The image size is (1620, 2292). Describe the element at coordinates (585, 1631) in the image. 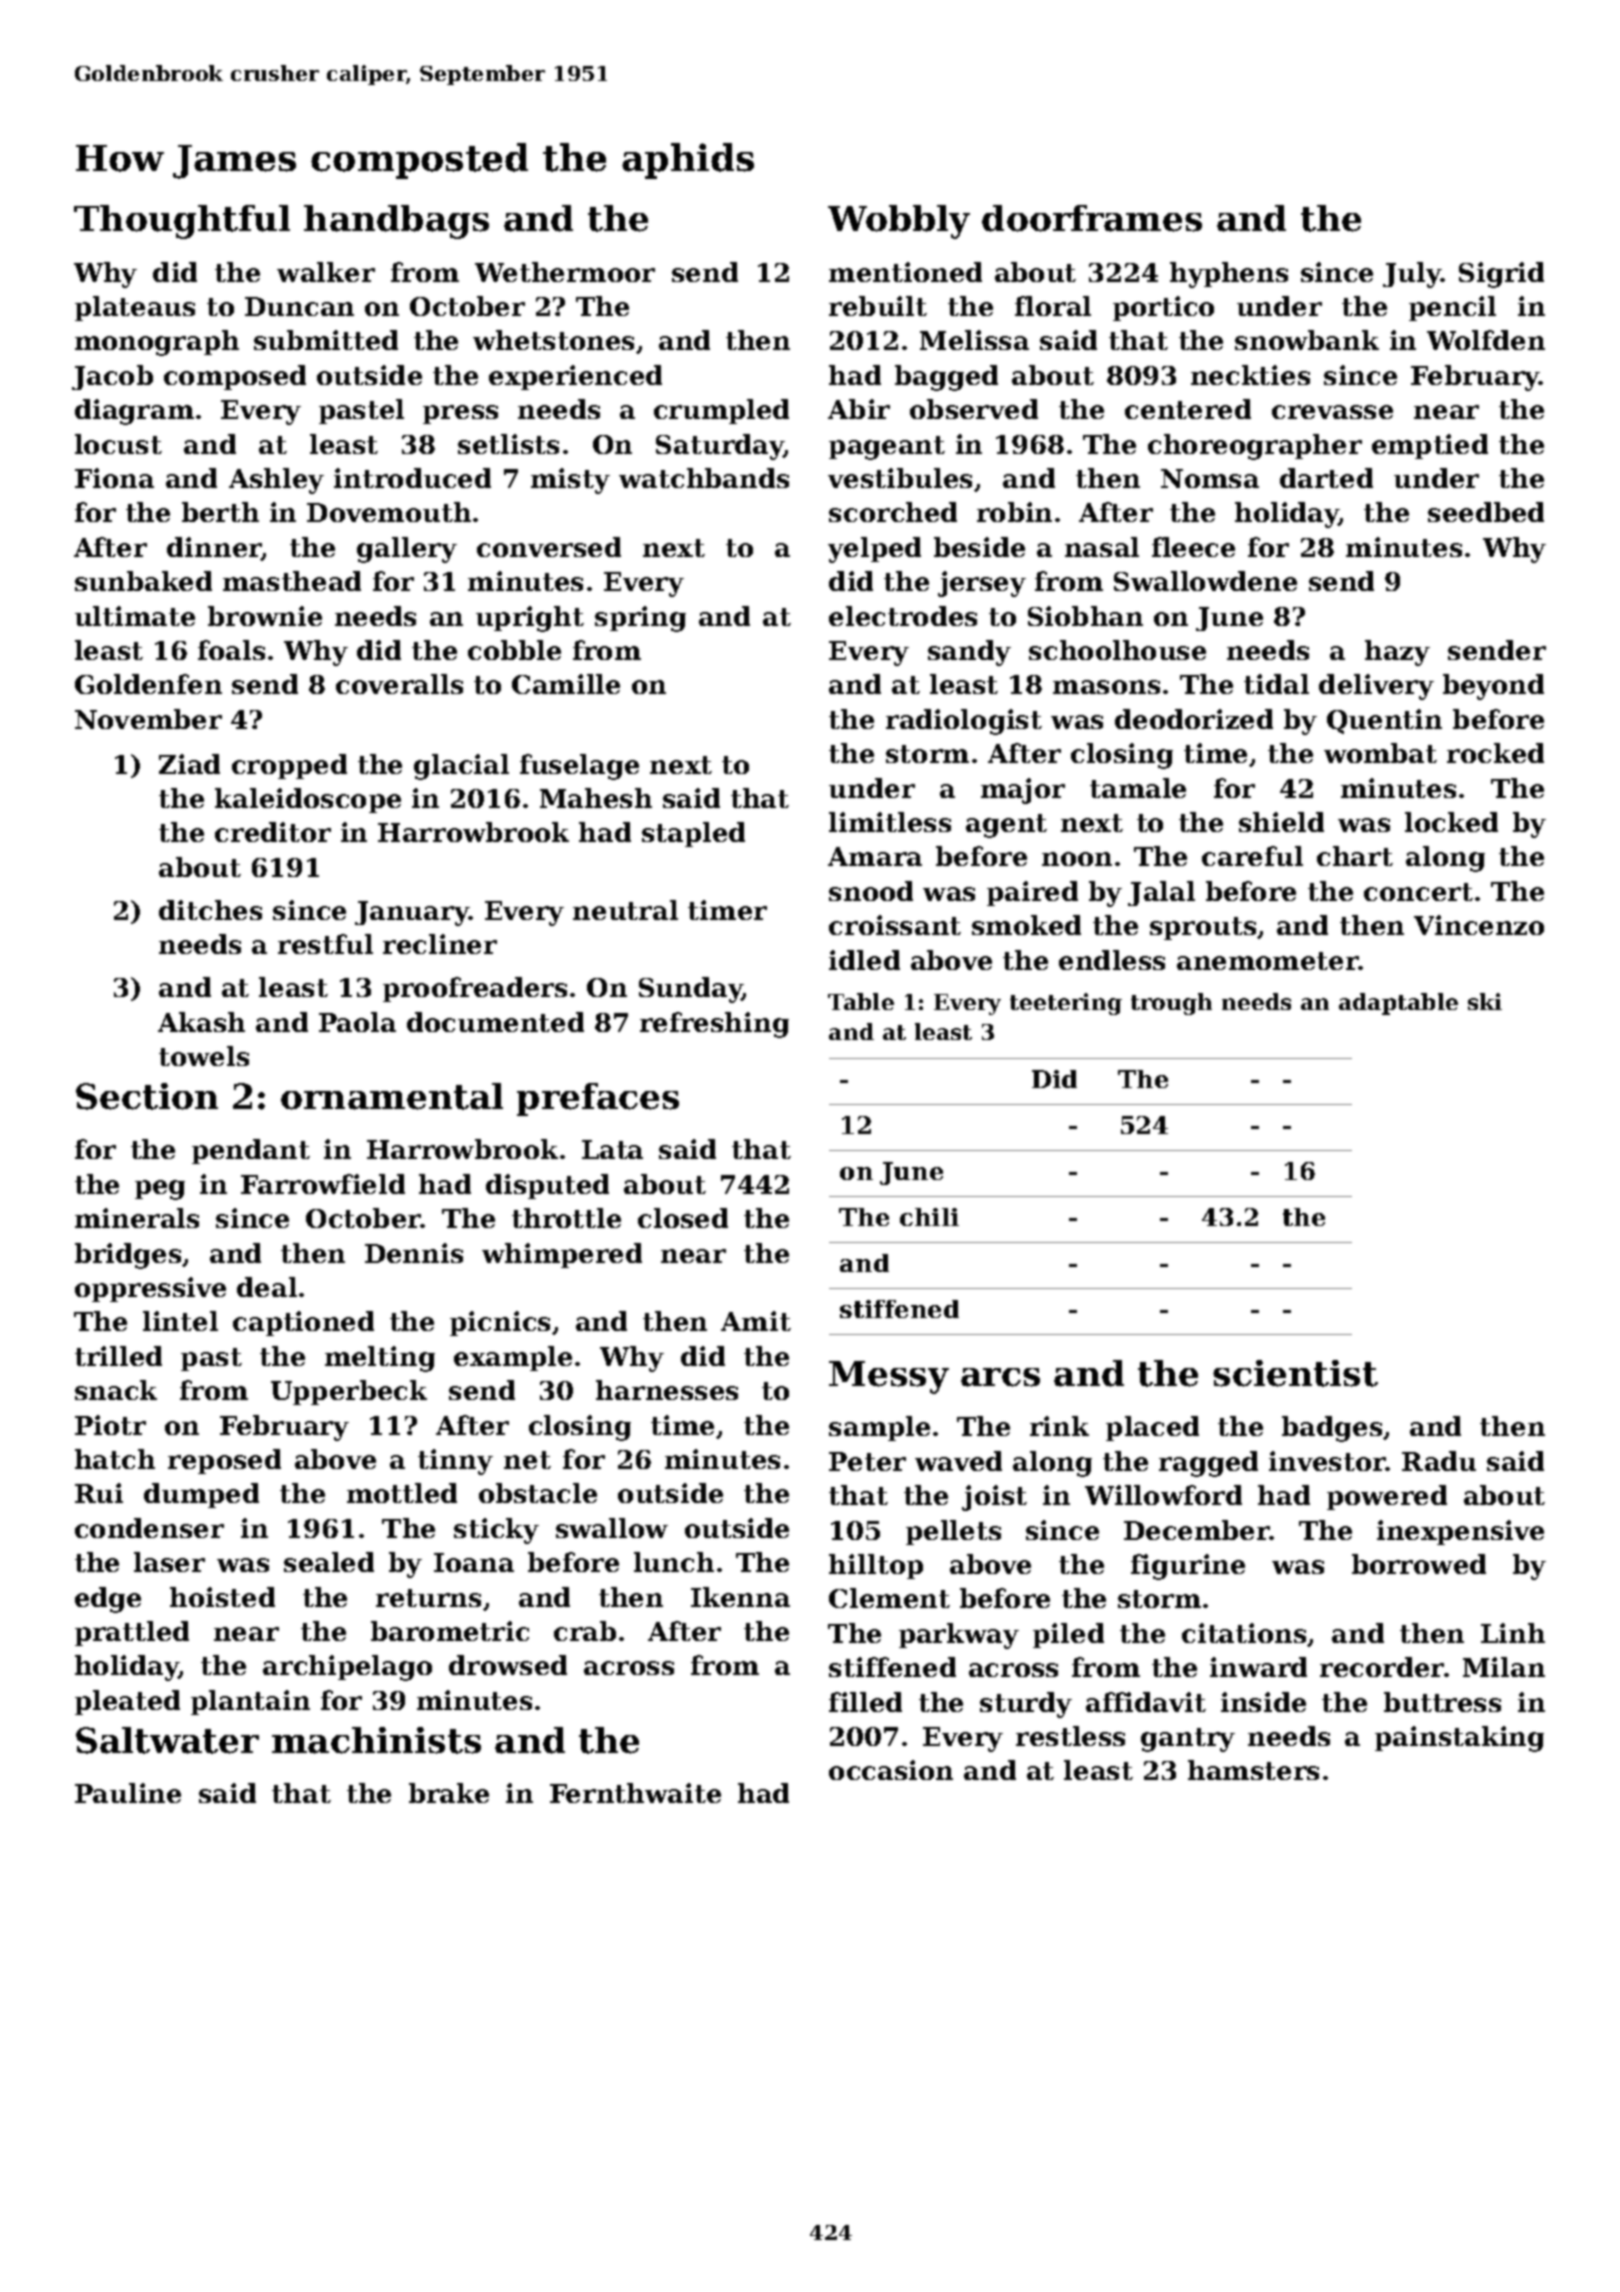

I see `crab` at that location.
